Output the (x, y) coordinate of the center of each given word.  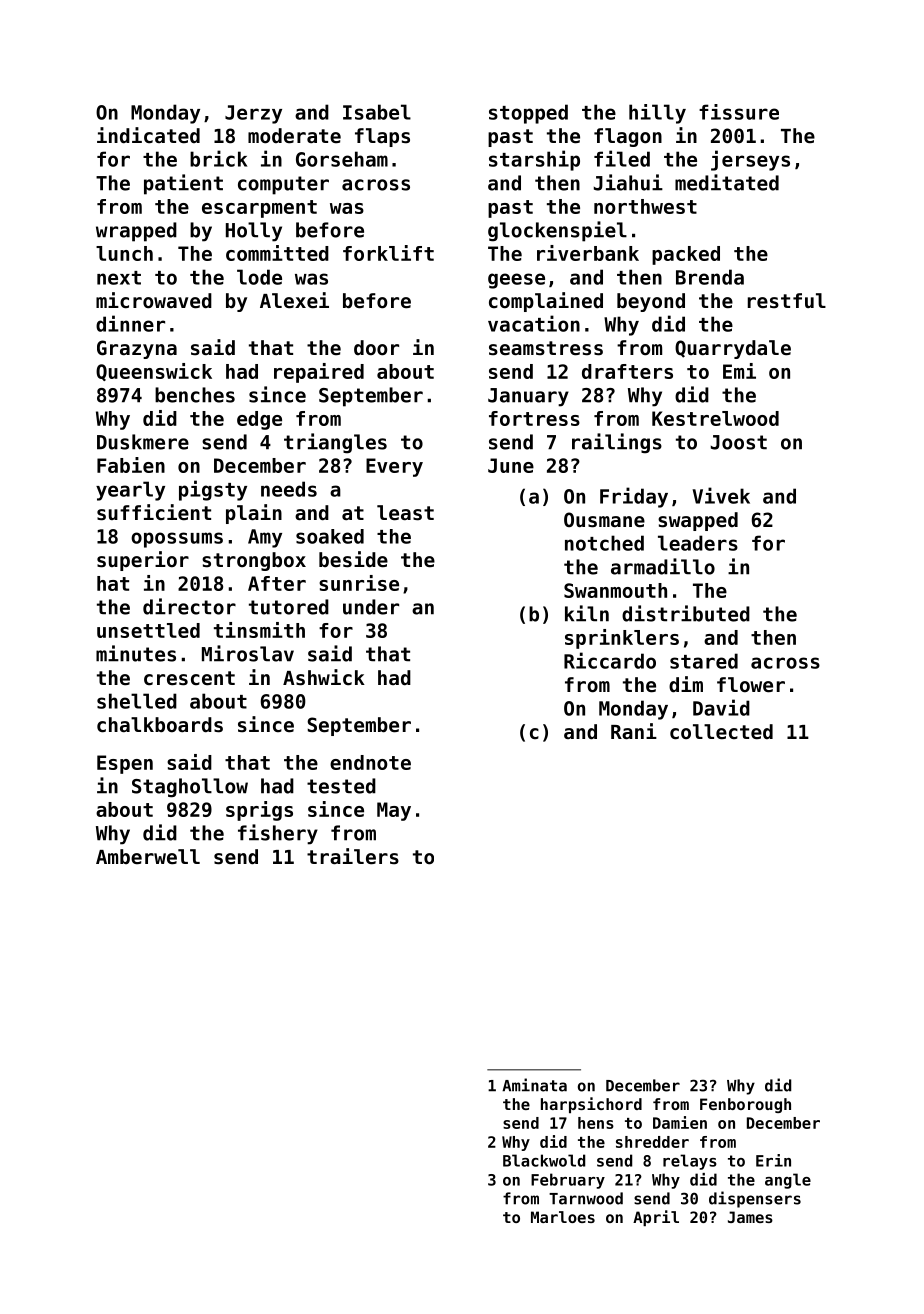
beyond (651, 302)
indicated (148, 135)
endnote (370, 762)
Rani (634, 731)
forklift (388, 253)
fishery (278, 834)
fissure (739, 112)
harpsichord (591, 1105)
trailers (353, 856)
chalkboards (160, 725)
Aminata (534, 1085)
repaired (319, 373)
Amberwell (148, 857)
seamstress (546, 348)
